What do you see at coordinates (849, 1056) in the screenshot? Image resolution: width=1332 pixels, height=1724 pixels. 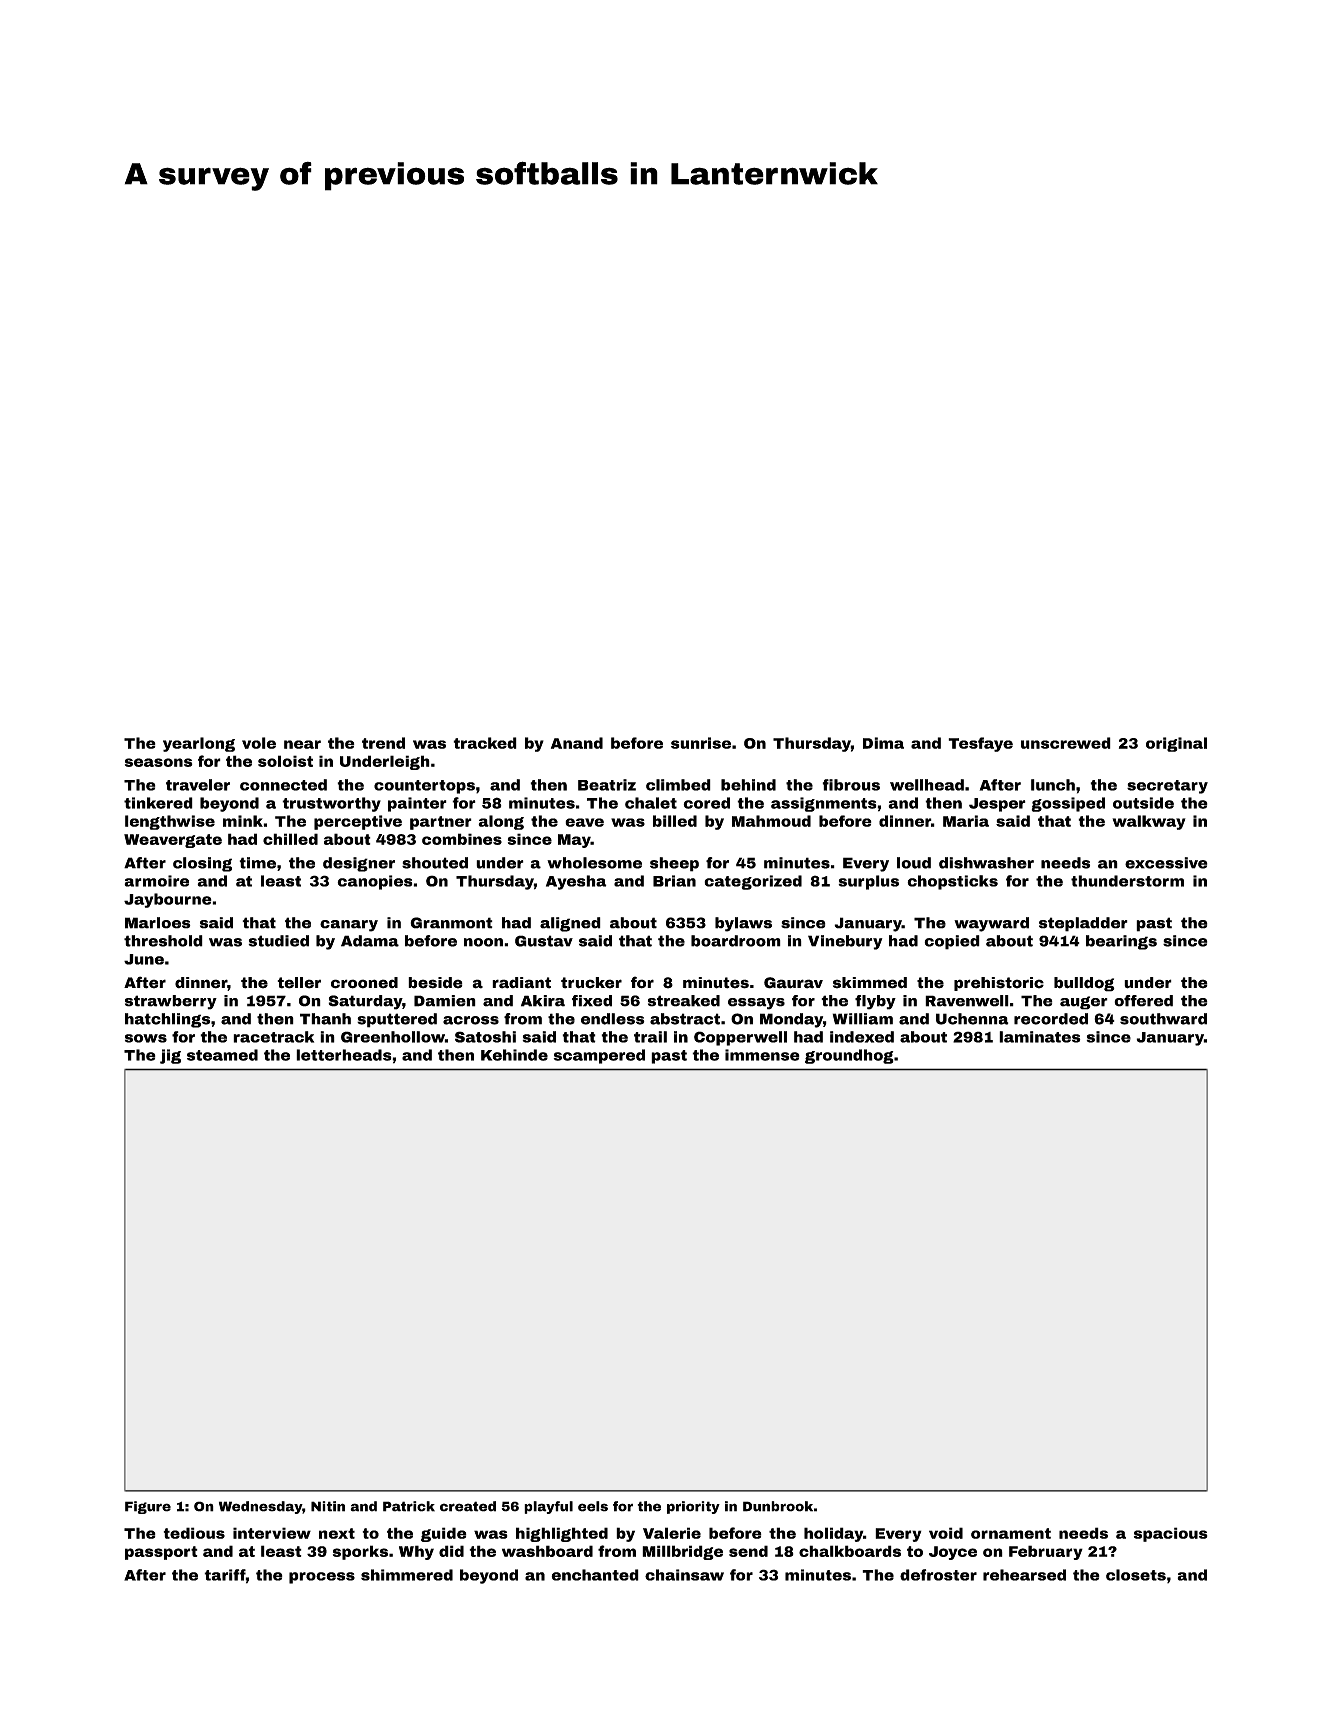 I see `groundhog` at bounding box center [849, 1056].
